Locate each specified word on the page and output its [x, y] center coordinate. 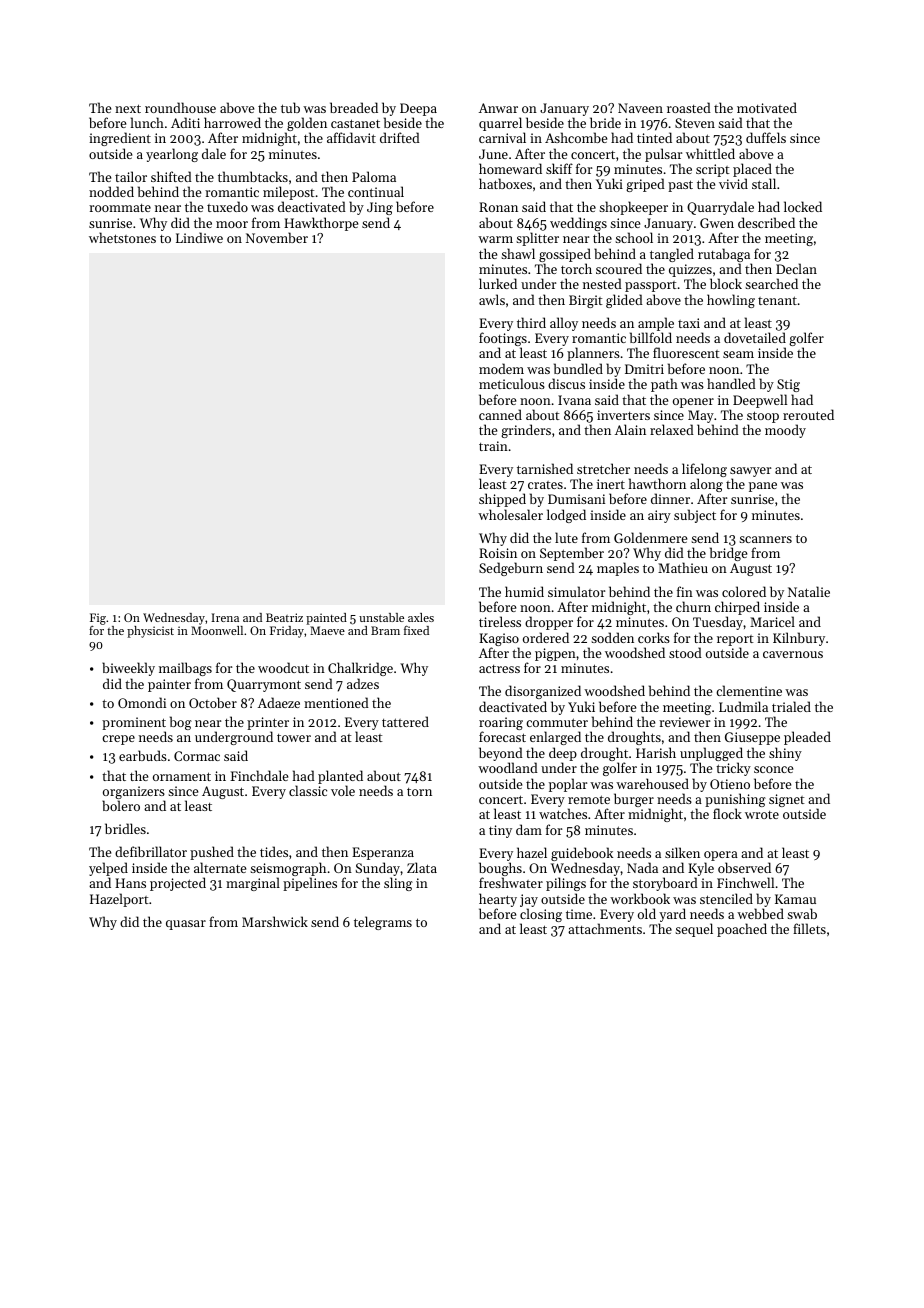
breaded [354, 107]
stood [685, 652]
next [128, 108]
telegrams [383, 923]
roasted [689, 107]
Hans [130, 883]
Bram [385, 630]
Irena [225, 617]
